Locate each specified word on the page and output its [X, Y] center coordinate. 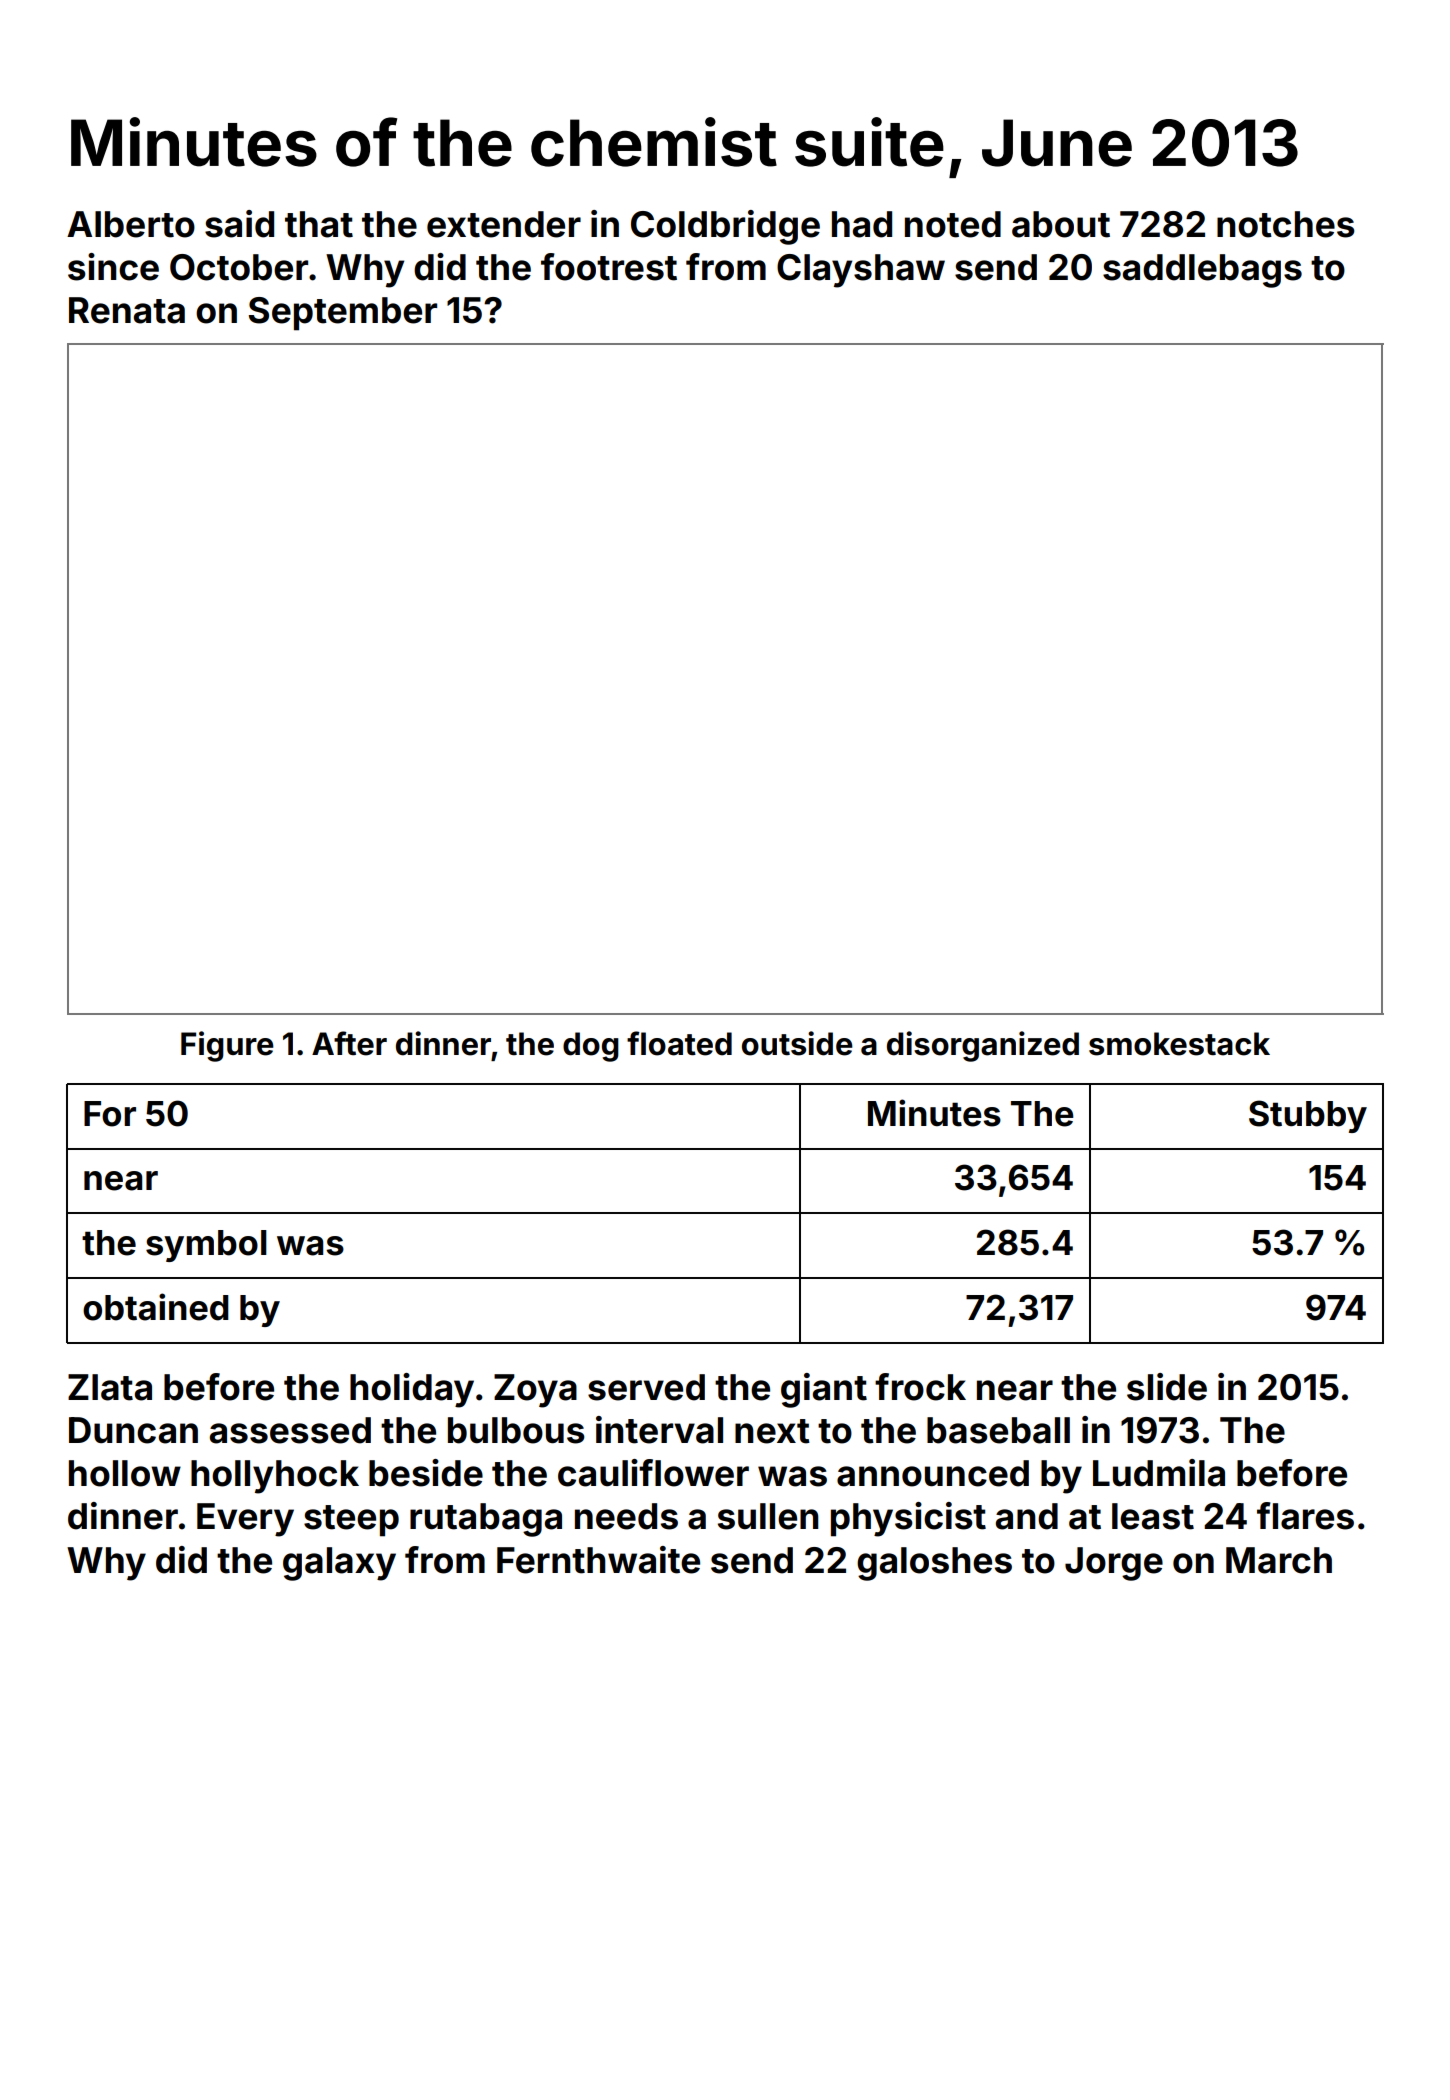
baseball [998, 1430]
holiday [412, 1390]
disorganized [983, 1046]
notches [1286, 224]
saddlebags [1202, 271]
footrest [609, 267]
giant [824, 1390]
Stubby [1308, 1116]
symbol [206, 1246]
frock [920, 1387]
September [343, 314]
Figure [227, 1046]
